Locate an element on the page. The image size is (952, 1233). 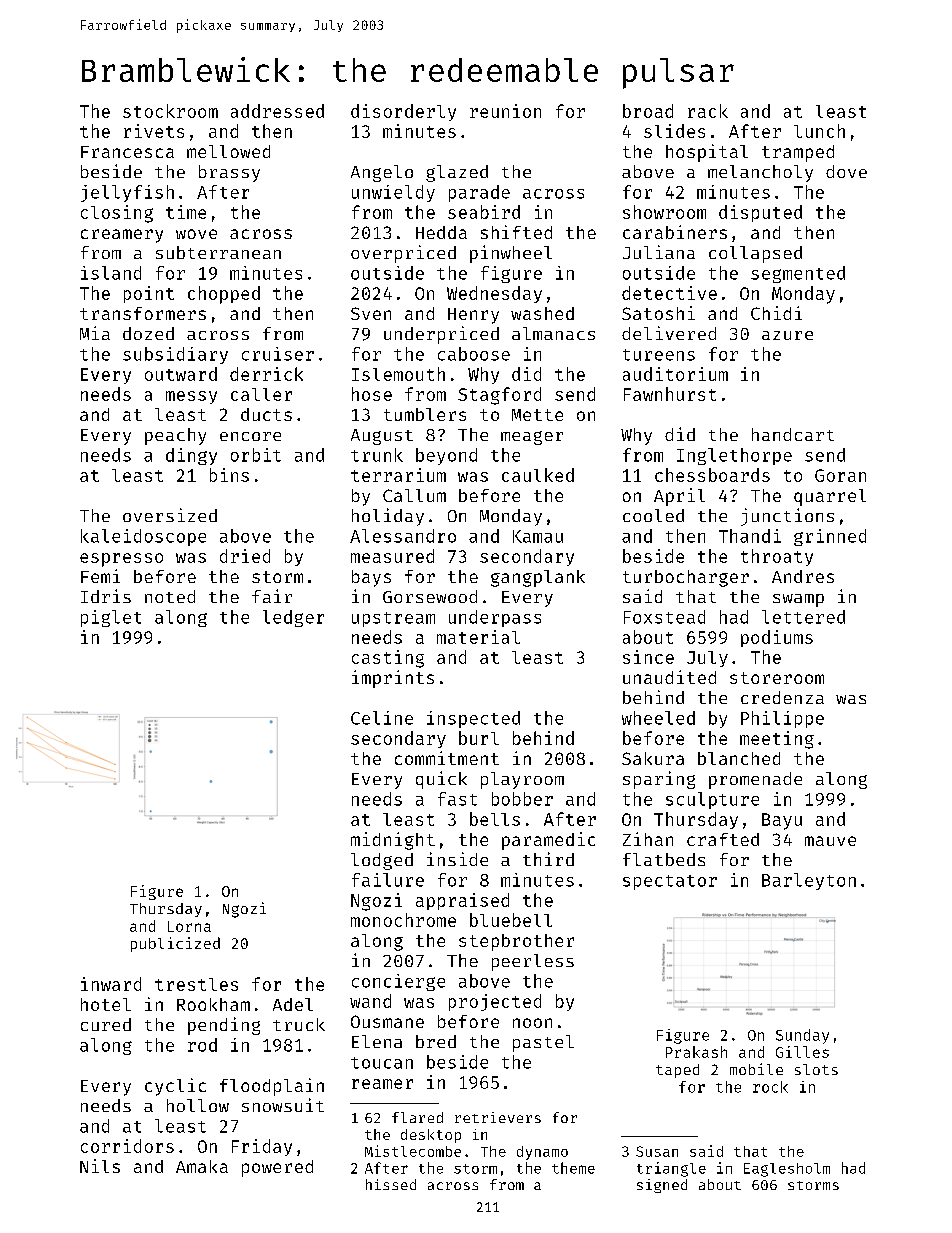
mellowed is located at coordinates (228, 151).
